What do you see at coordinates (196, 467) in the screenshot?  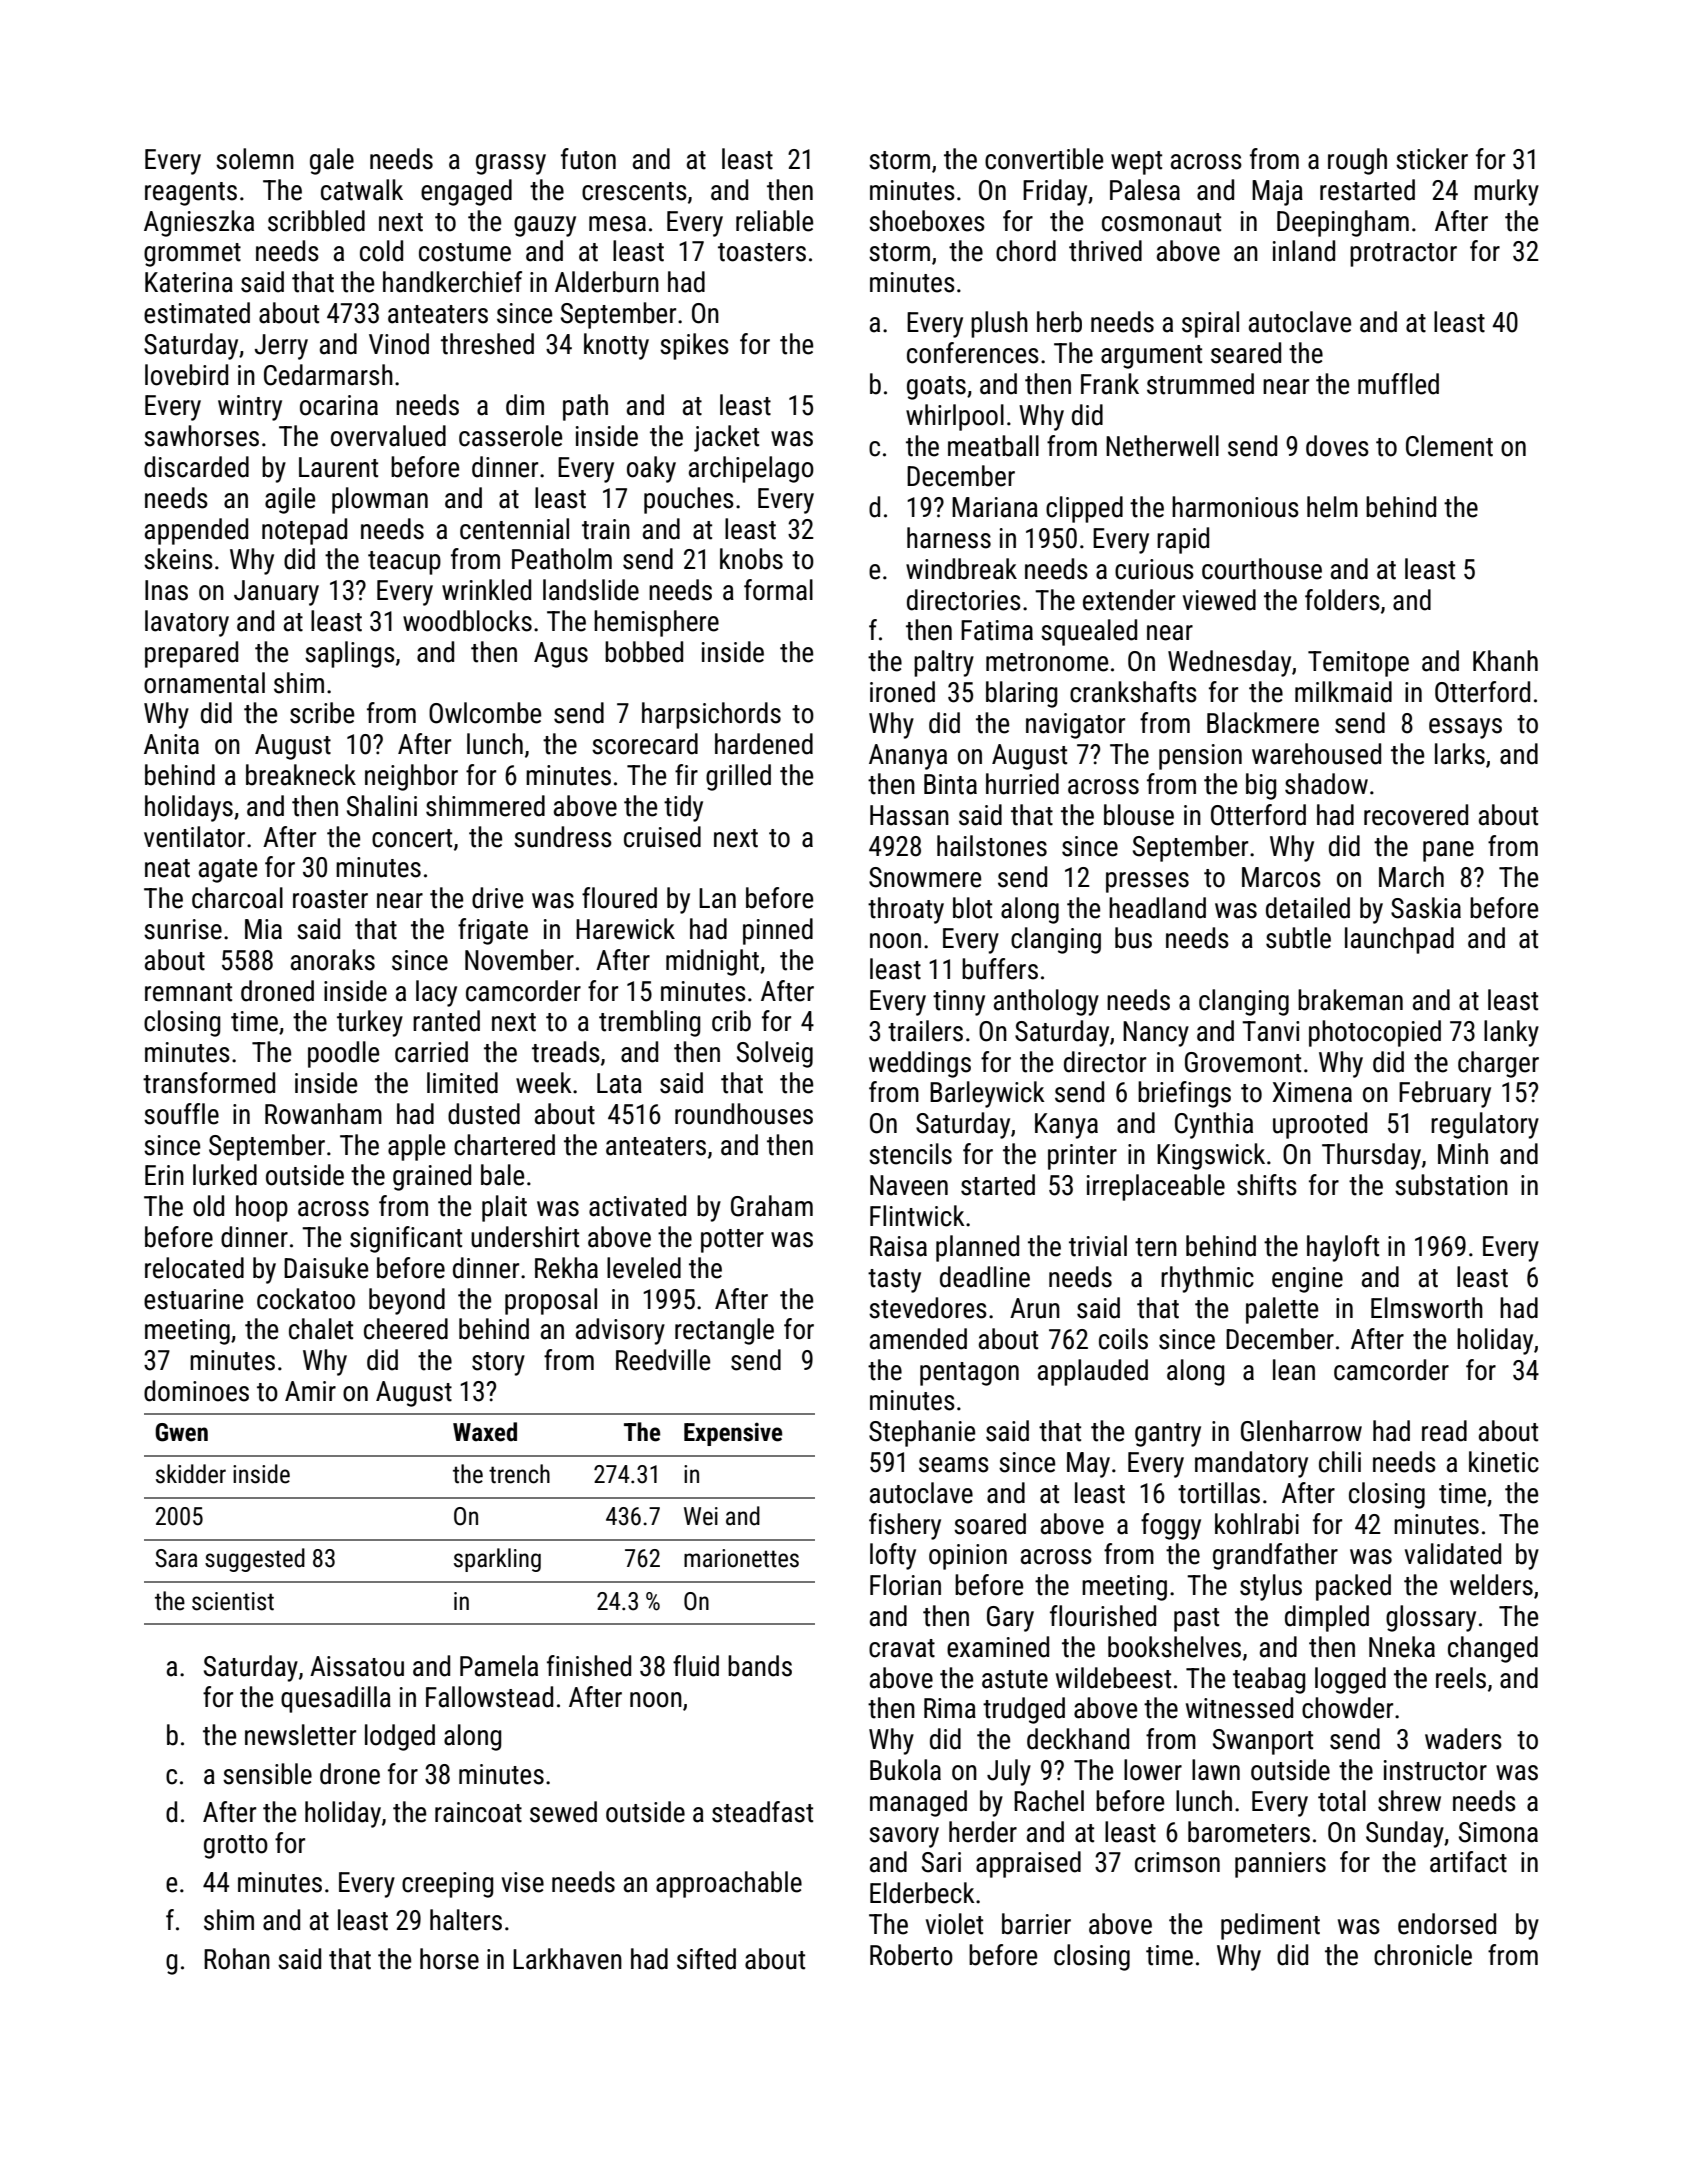 I see `discarded` at bounding box center [196, 467].
